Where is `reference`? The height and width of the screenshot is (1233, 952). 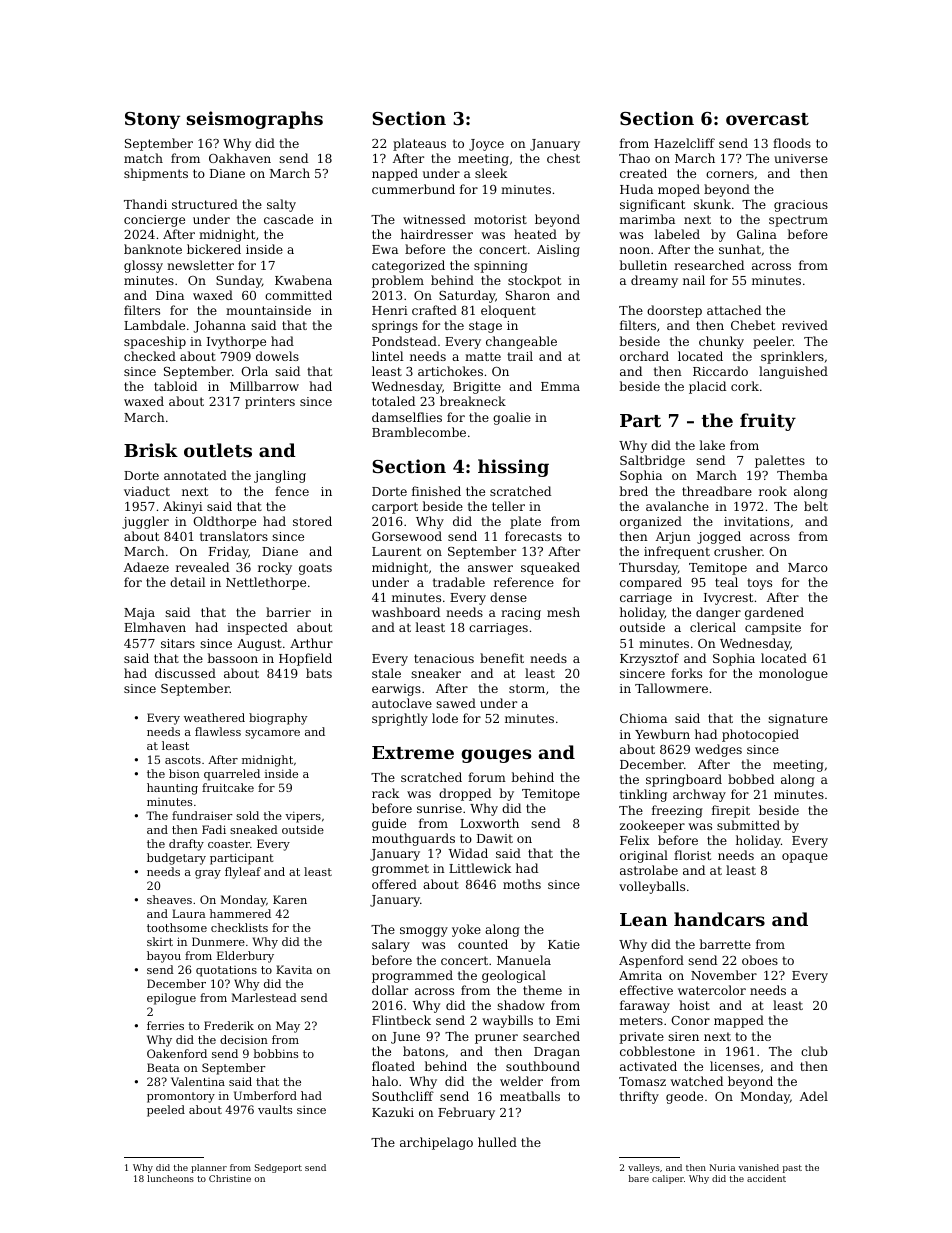
reference is located at coordinates (524, 582).
